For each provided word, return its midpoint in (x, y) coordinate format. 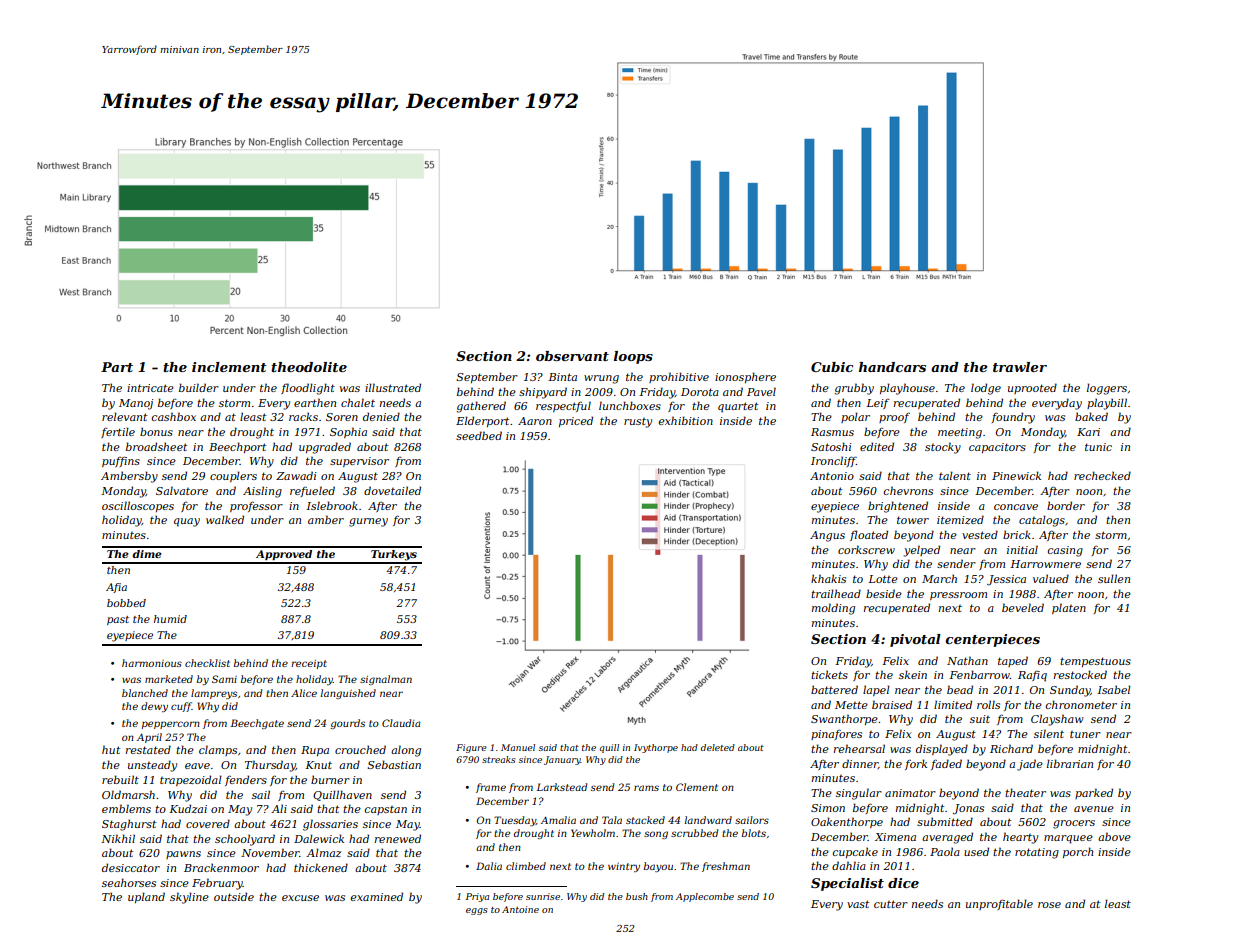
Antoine (520, 909)
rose (1049, 905)
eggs (477, 911)
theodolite (309, 367)
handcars (892, 367)
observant (572, 356)
